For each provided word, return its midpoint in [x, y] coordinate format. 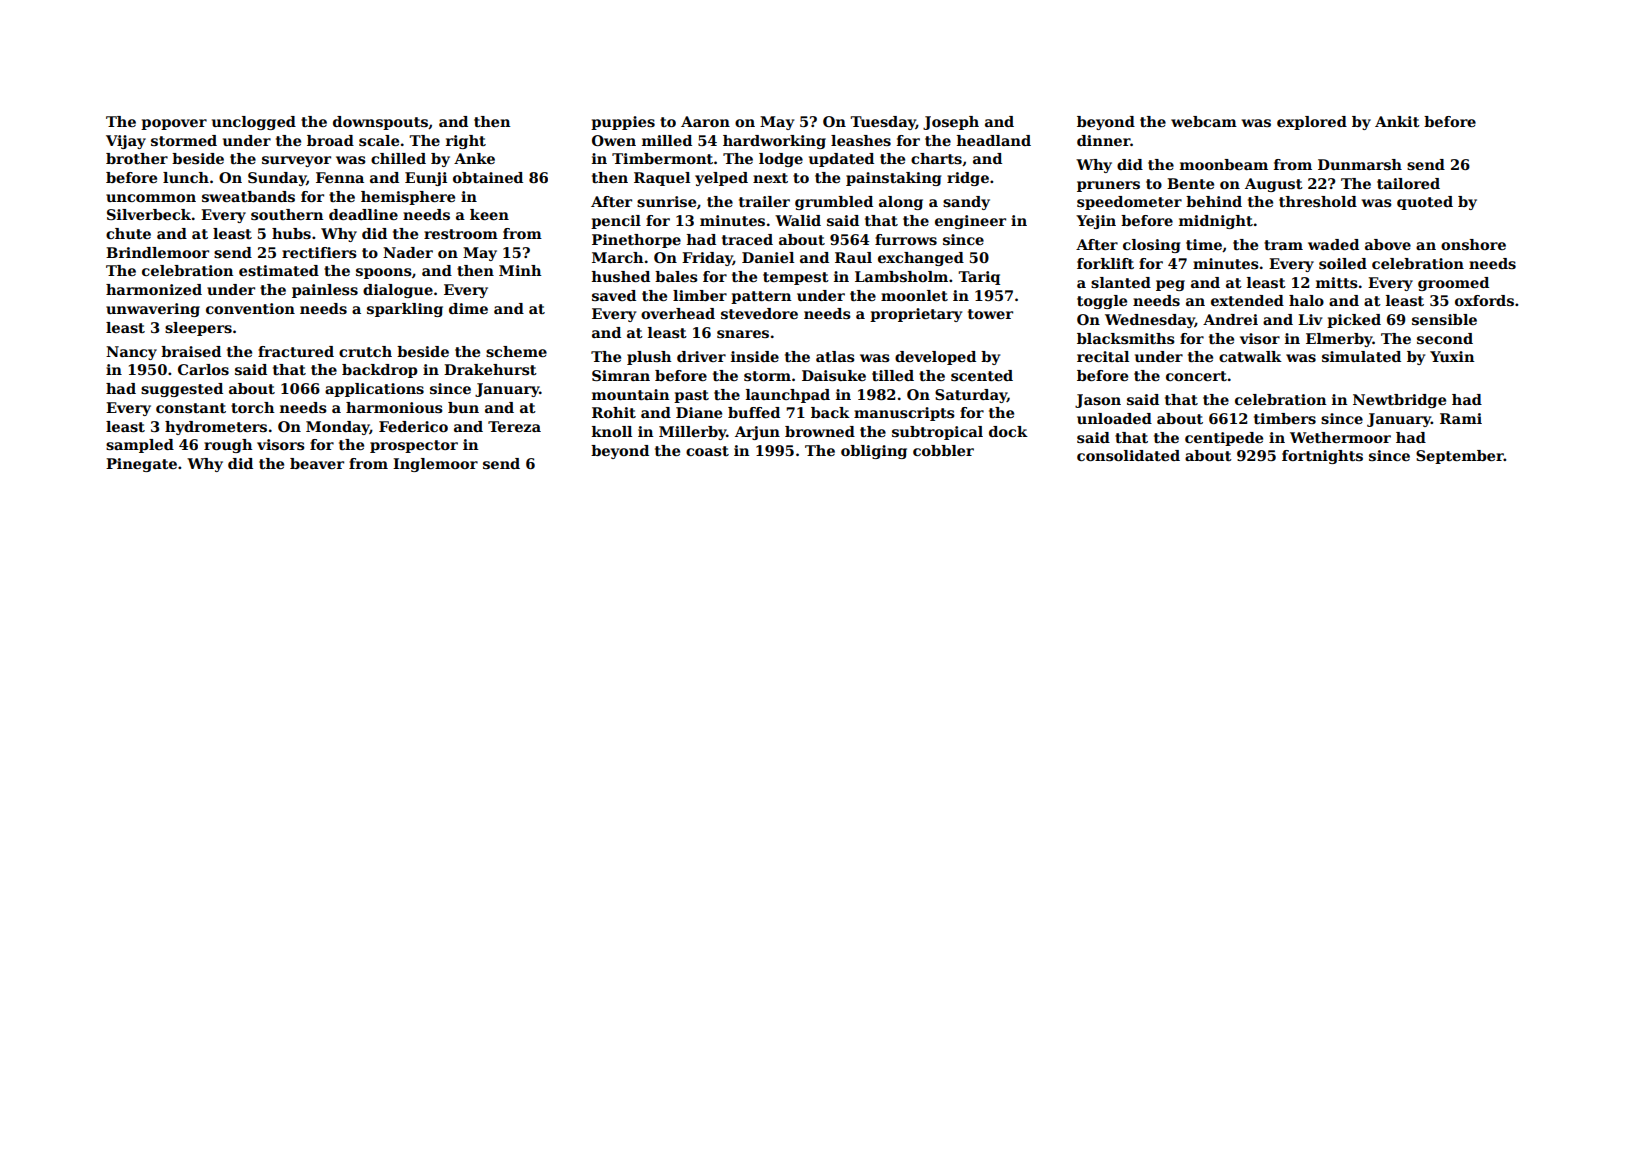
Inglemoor [435, 465]
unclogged [254, 123]
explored [1312, 123]
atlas [835, 356]
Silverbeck [149, 214]
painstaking [893, 179]
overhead [678, 313]
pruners [1108, 186]
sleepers [198, 329]
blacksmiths [1126, 338]
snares [743, 334]
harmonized [154, 289]
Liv [1310, 319]
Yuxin [1452, 356]
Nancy [131, 353]
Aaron [705, 121]
